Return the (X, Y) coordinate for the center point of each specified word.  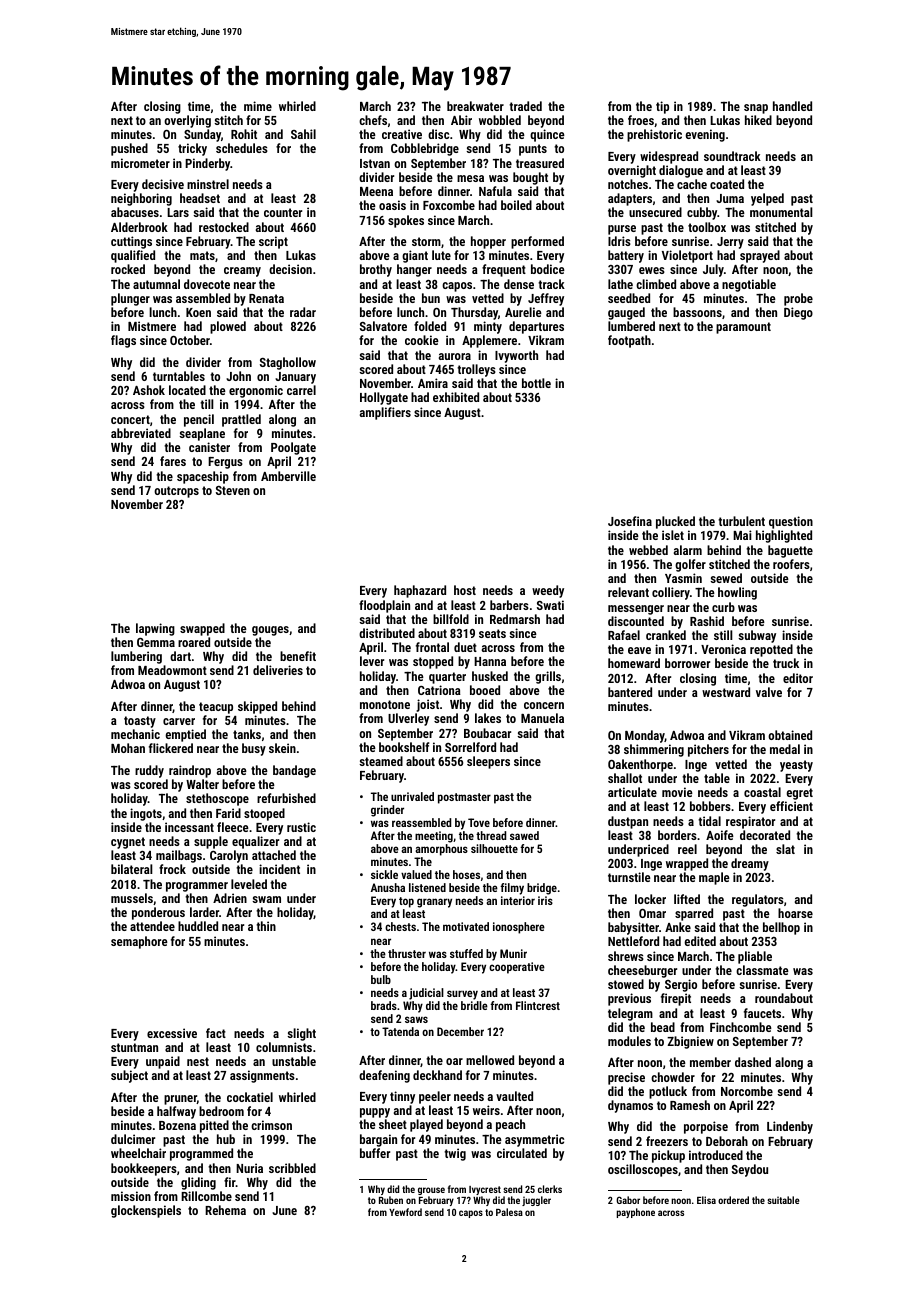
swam (266, 899)
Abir (461, 120)
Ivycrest (484, 1191)
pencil (199, 420)
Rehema (225, 1210)
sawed (524, 835)
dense (519, 284)
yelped (767, 199)
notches (628, 184)
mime (258, 106)
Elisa (706, 1200)
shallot (625, 778)
